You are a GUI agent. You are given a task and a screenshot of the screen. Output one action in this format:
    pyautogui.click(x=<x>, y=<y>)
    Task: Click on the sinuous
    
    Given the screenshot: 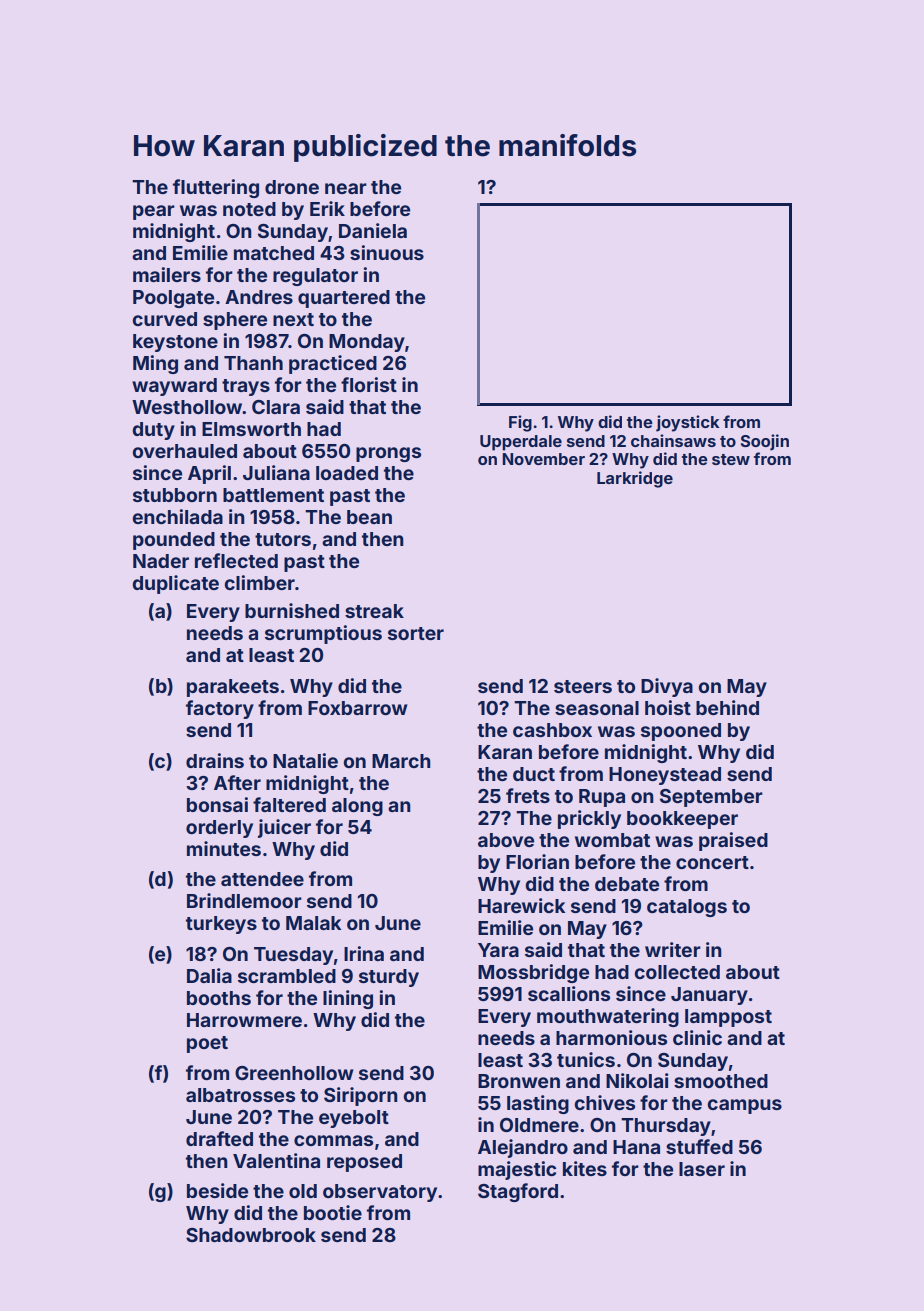 What is the action you would take?
    pyautogui.click(x=387, y=252)
